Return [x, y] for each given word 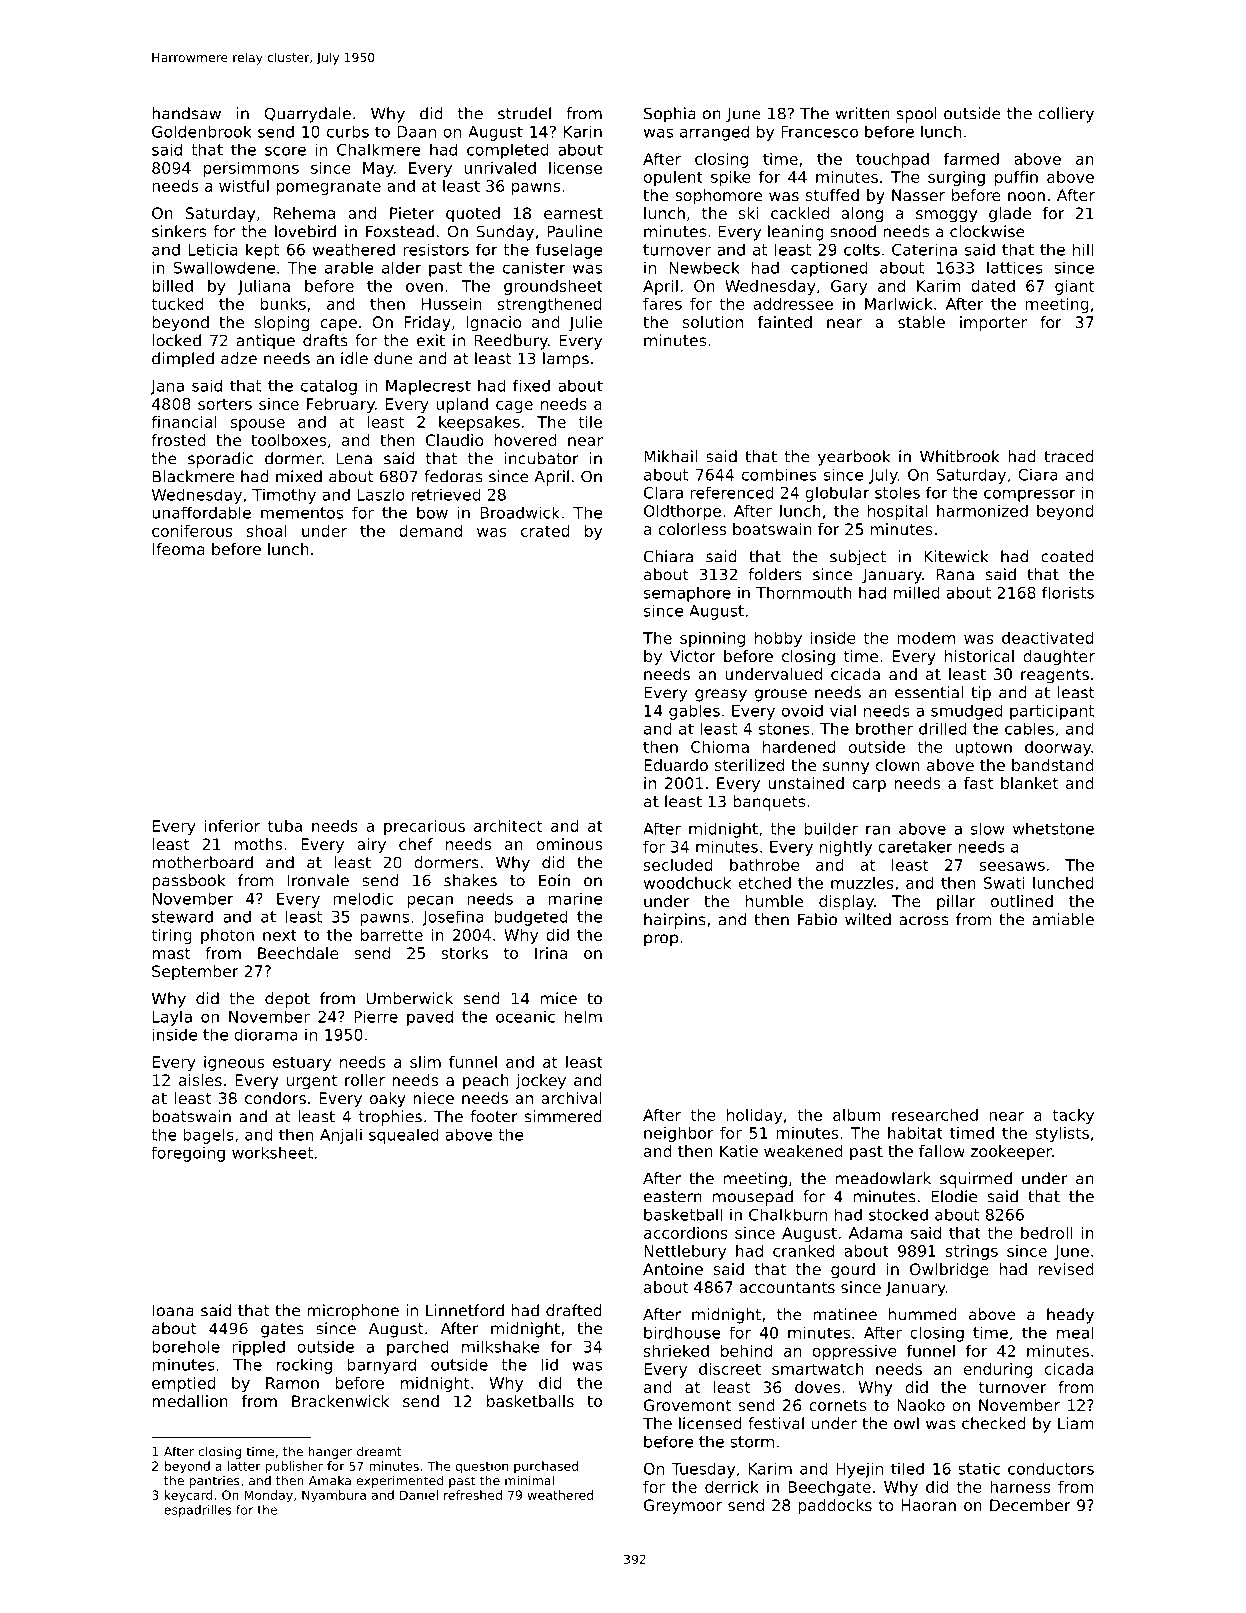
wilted [868, 919]
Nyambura [334, 1496]
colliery [1066, 115]
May [378, 169]
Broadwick [520, 512]
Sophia [670, 115]
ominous [569, 844]
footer [494, 1116]
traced [1069, 456]
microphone [353, 1312]
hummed [923, 1314]
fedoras [453, 476]
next [280, 935]
